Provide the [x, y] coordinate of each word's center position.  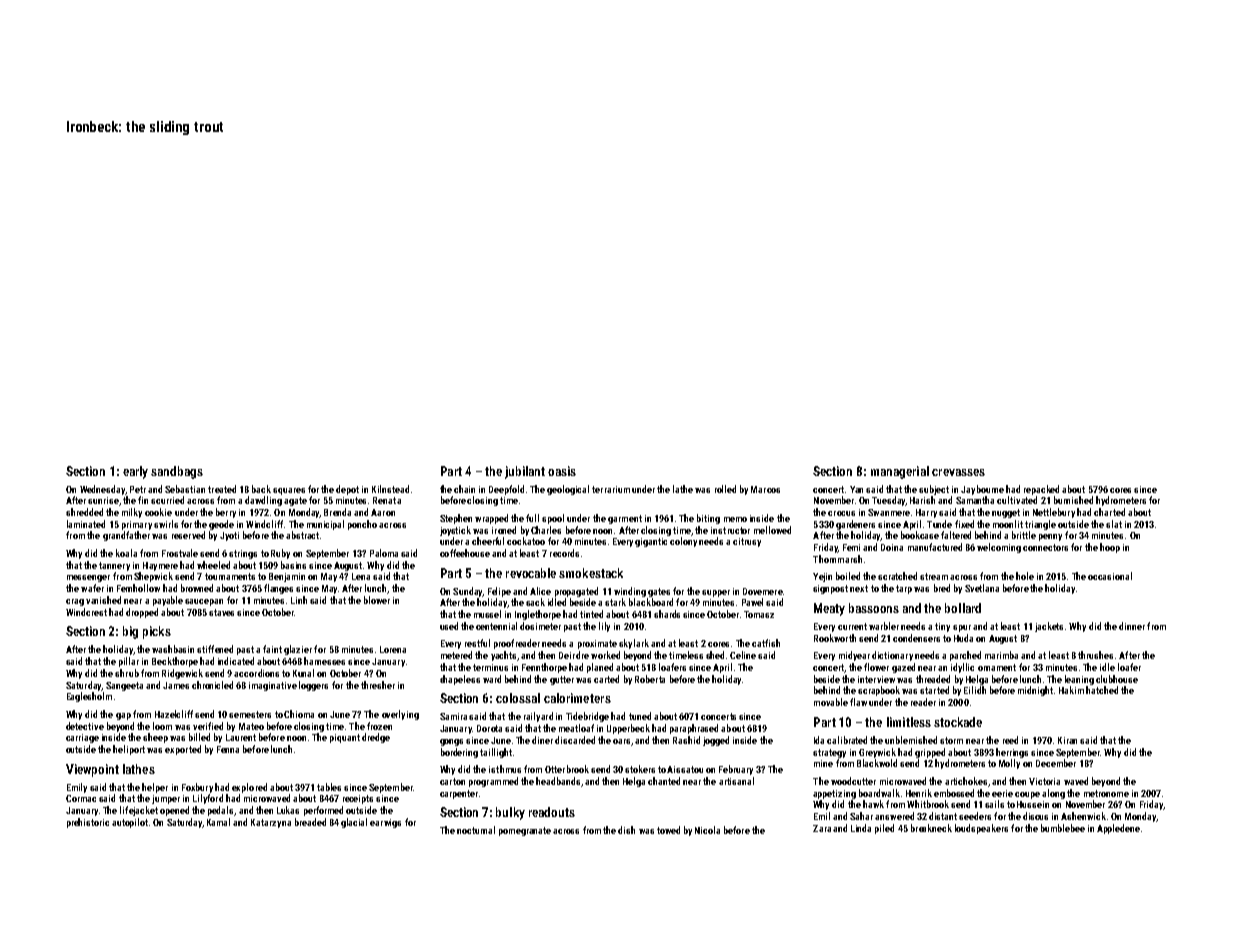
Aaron [383, 512]
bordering [459, 753]
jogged [716, 741]
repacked [1041, 490]
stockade [958, 722]
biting [708, 519]
